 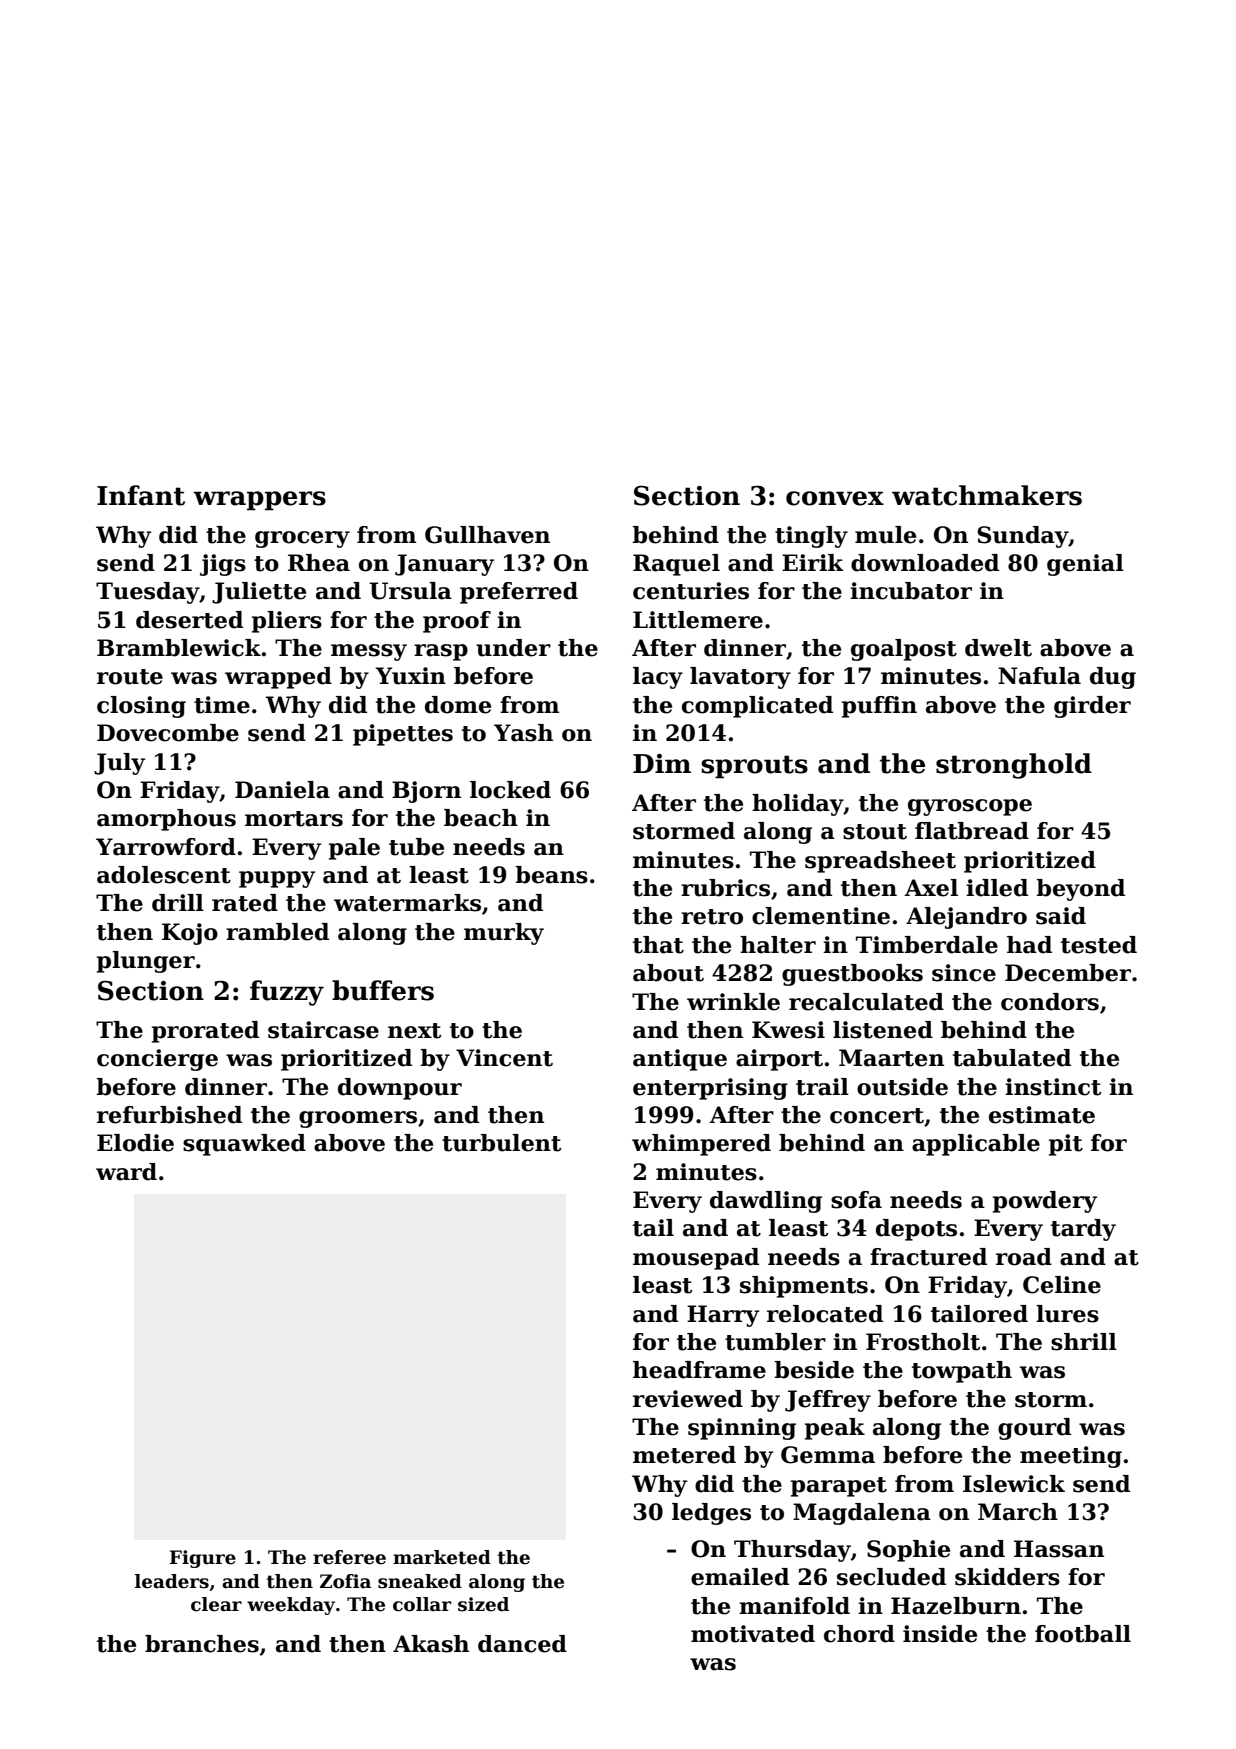 I want to click on tumbler, so click(x=775, y=1342).
